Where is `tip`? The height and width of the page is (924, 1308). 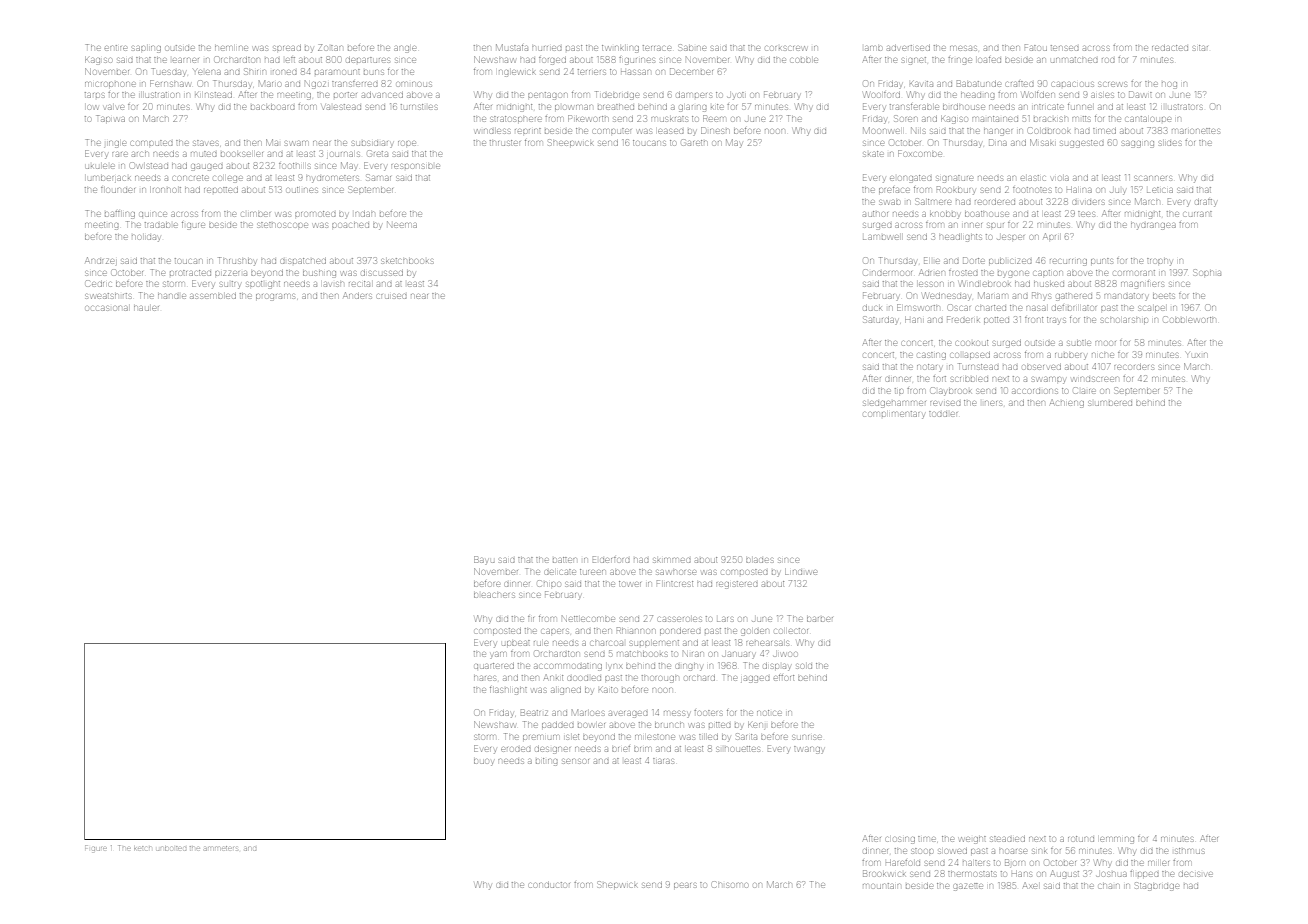
tip is located at coordinates (899, 391).
